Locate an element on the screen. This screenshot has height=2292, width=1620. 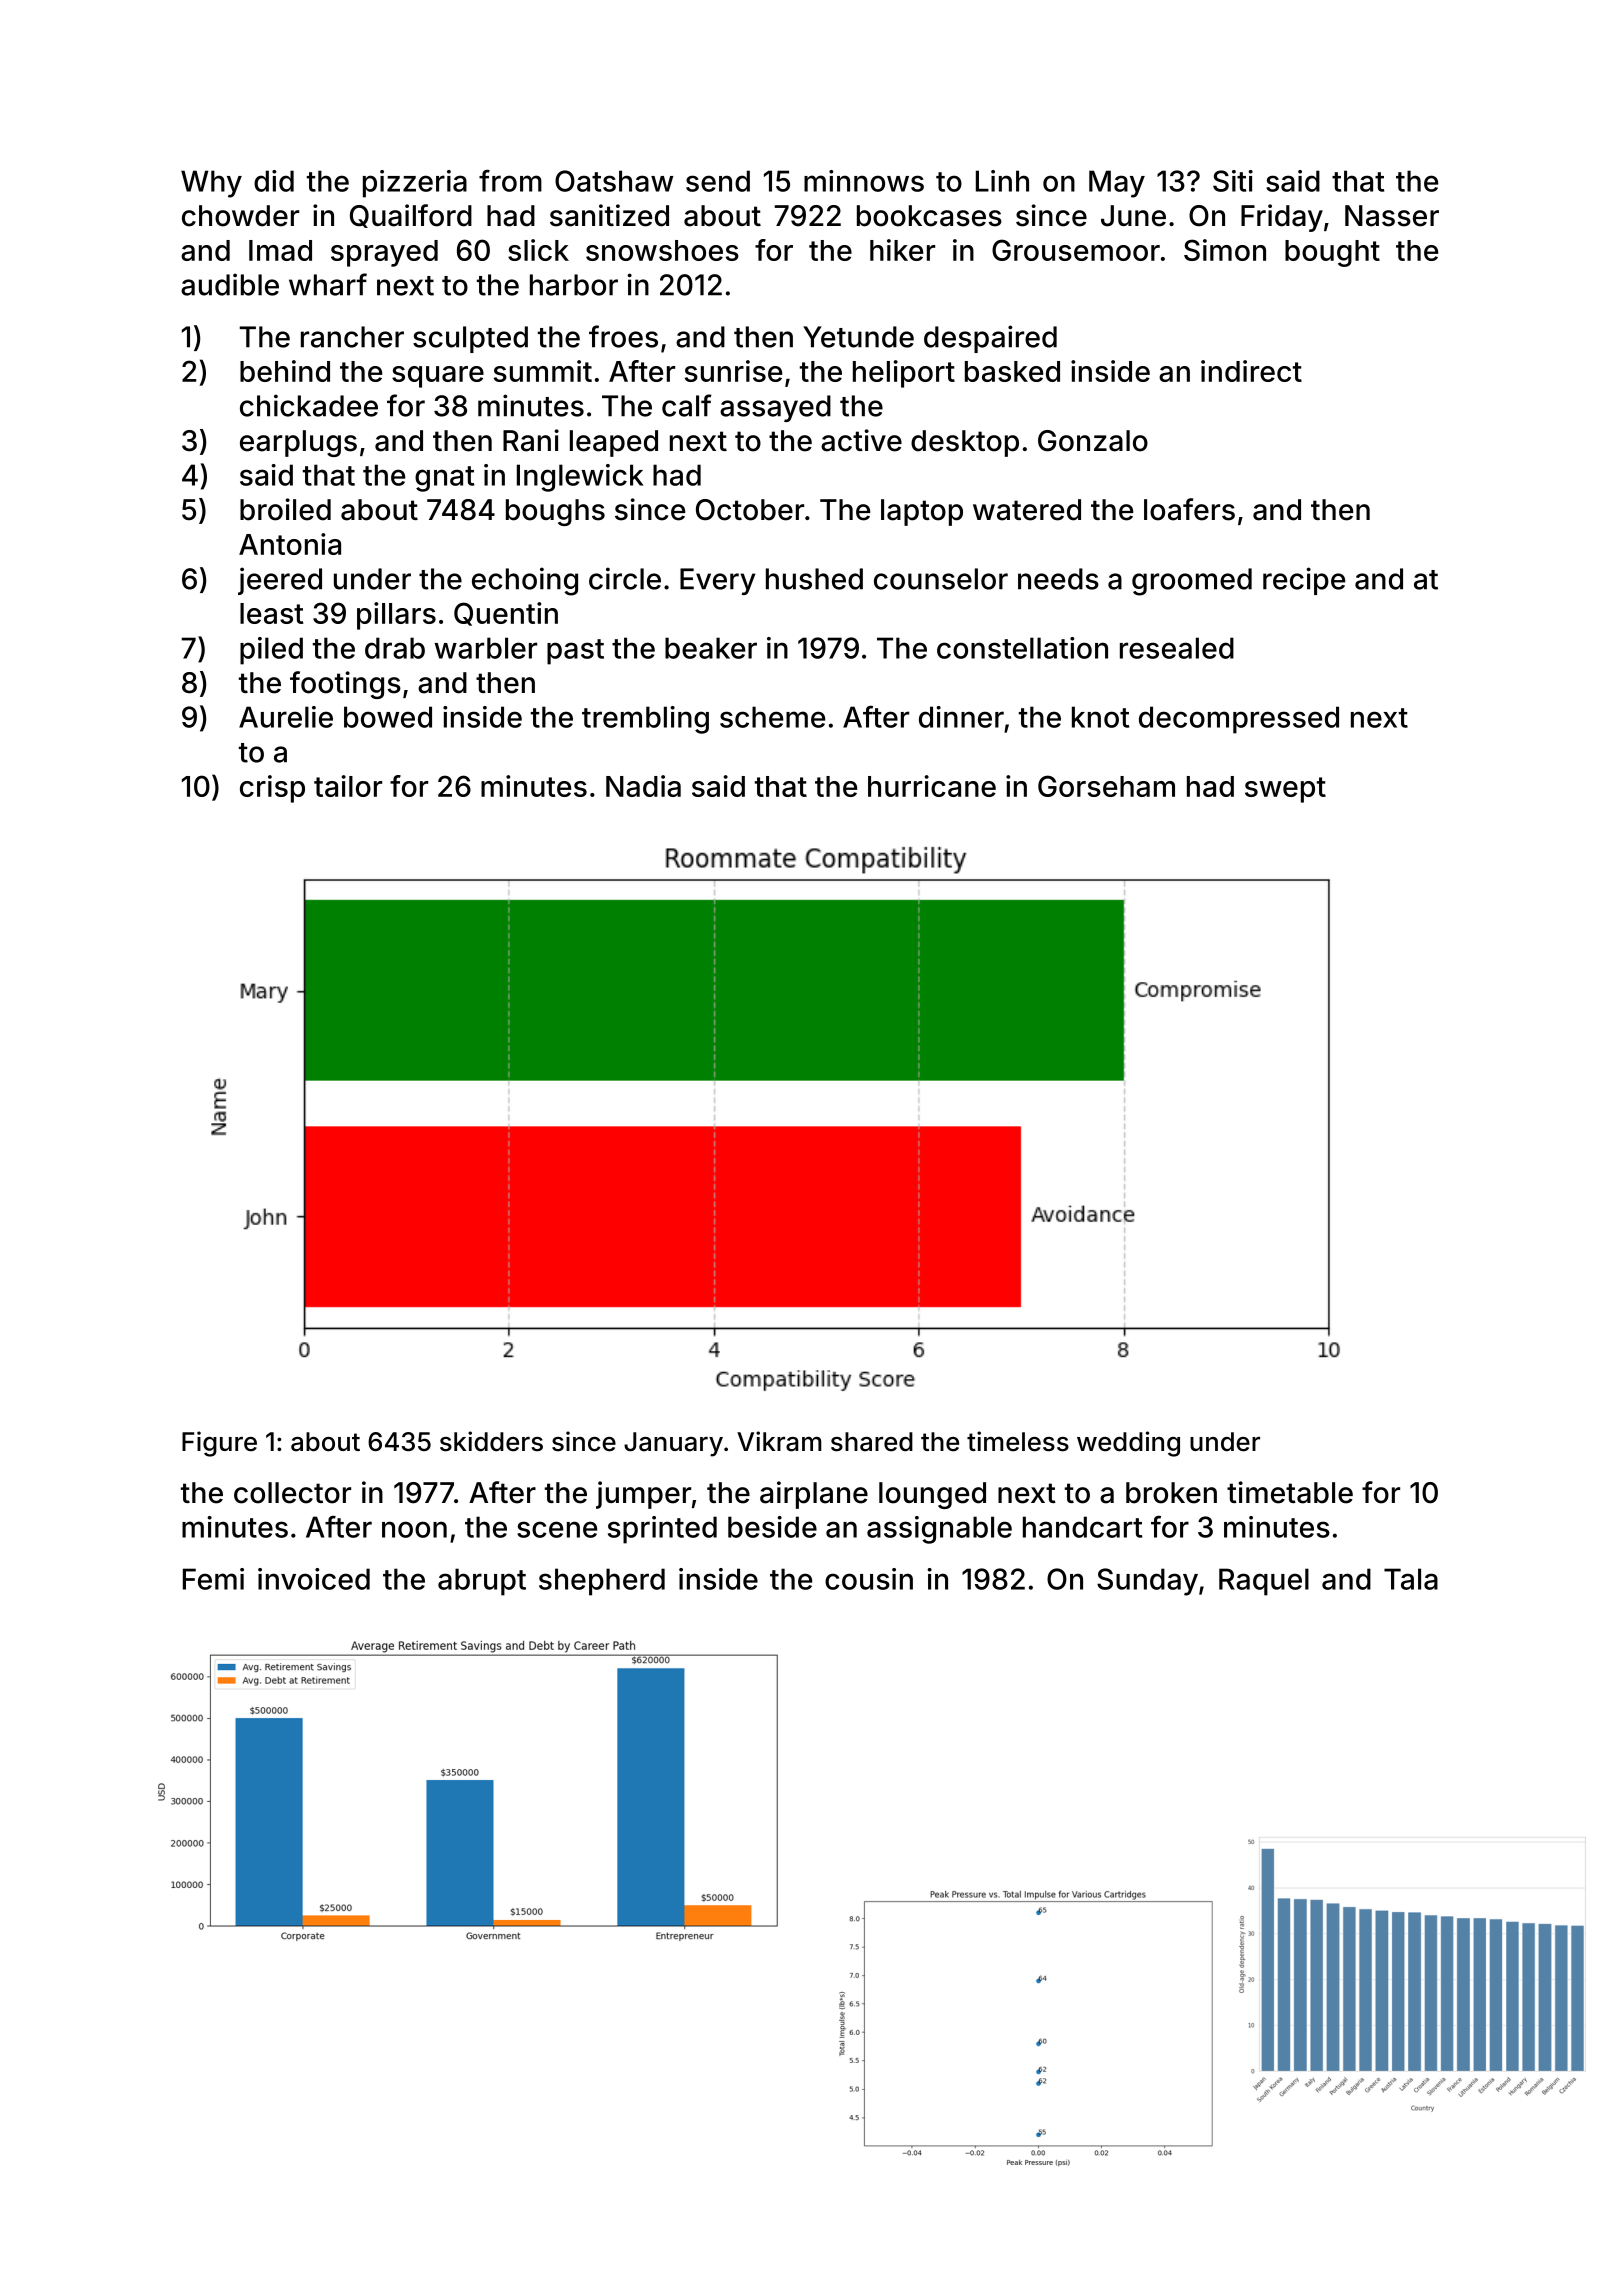
pizzeria is located at coordinates (415, 184).
